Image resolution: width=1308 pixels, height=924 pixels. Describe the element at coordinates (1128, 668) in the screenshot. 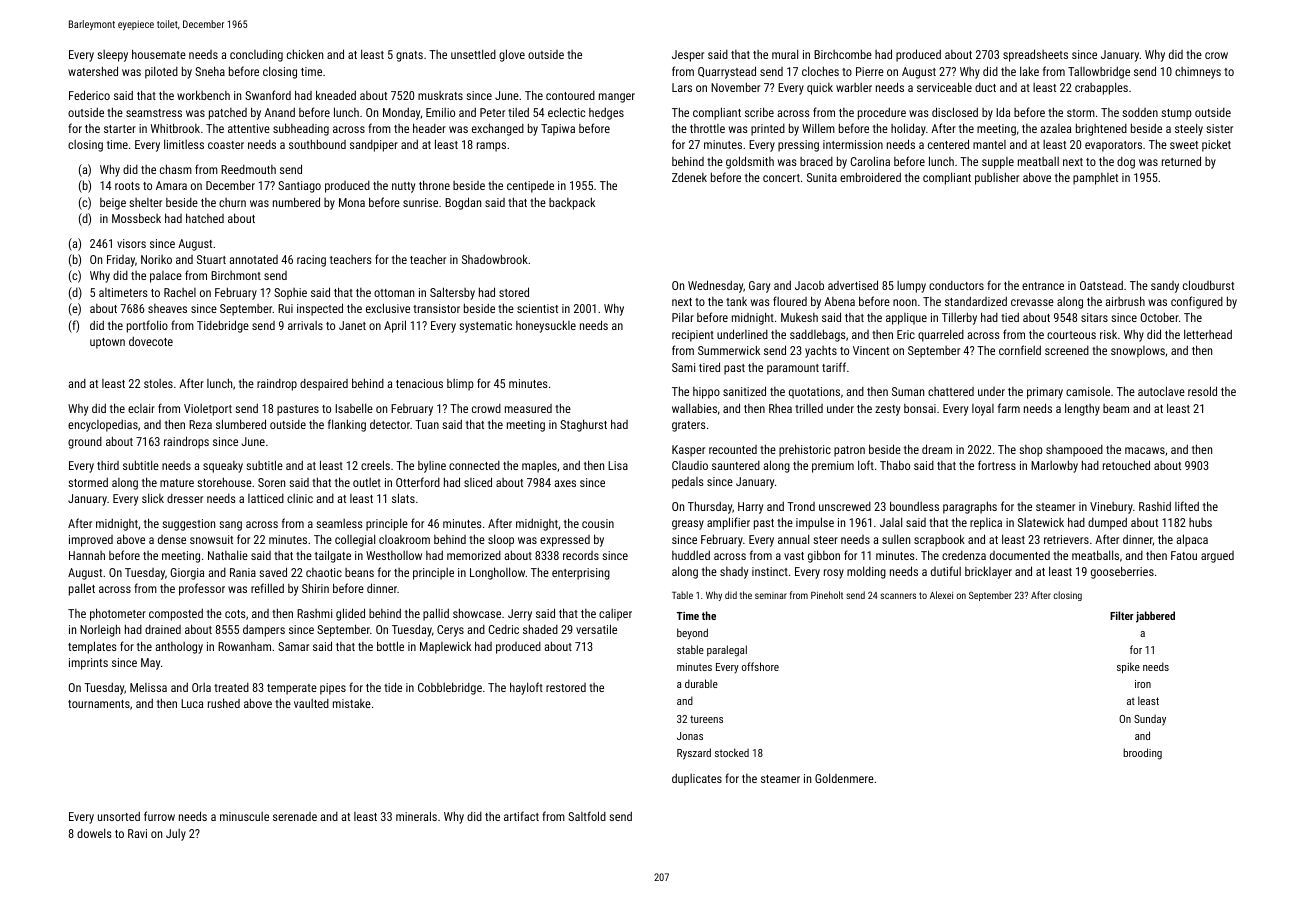

I see `spike` at that location.
